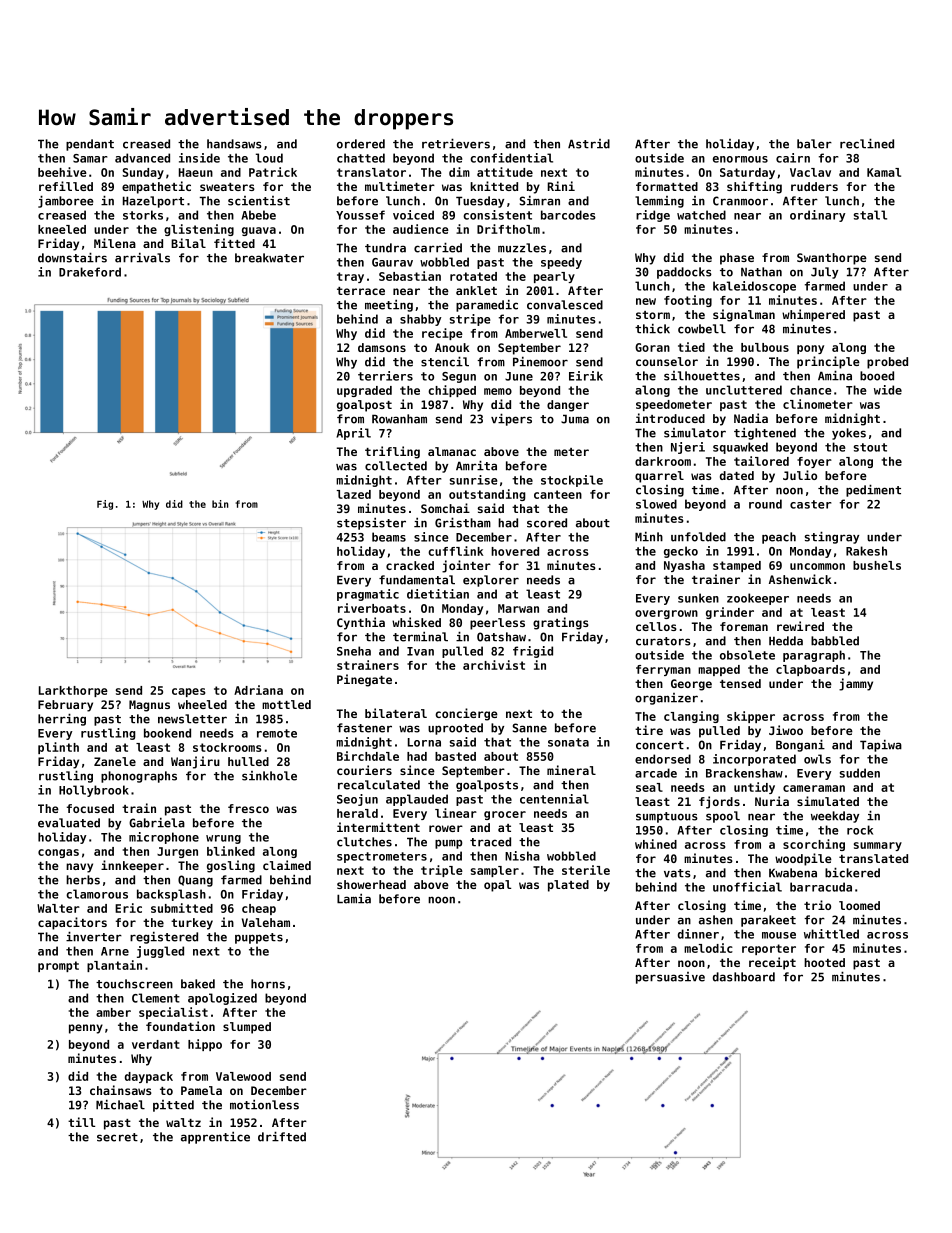 The width and height of the image is (952, 1233). I want to click on stripe, so click(470, 320).
